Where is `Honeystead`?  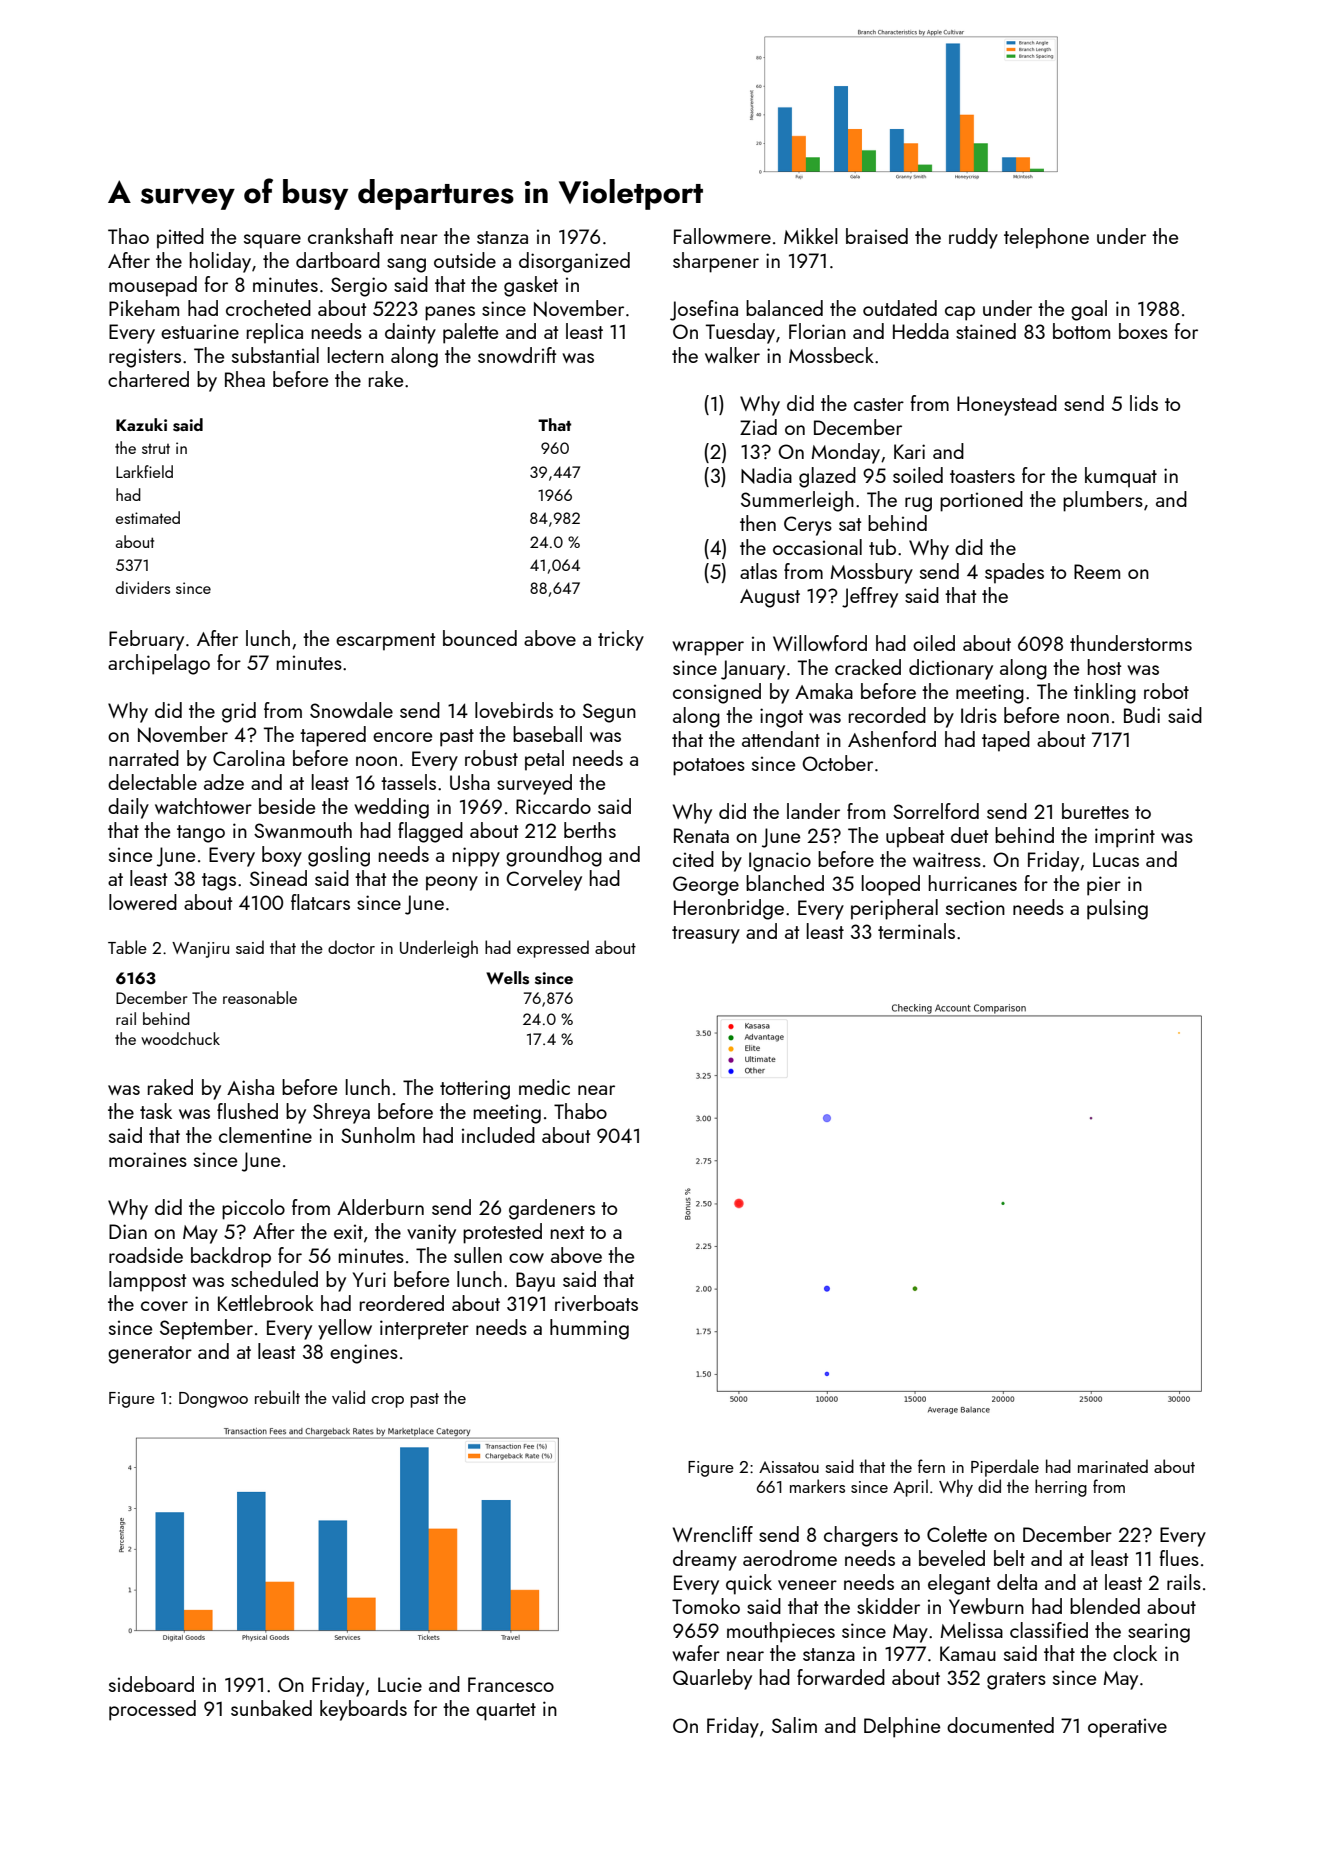
Honeystead is located at coordinates (1007, 405).
